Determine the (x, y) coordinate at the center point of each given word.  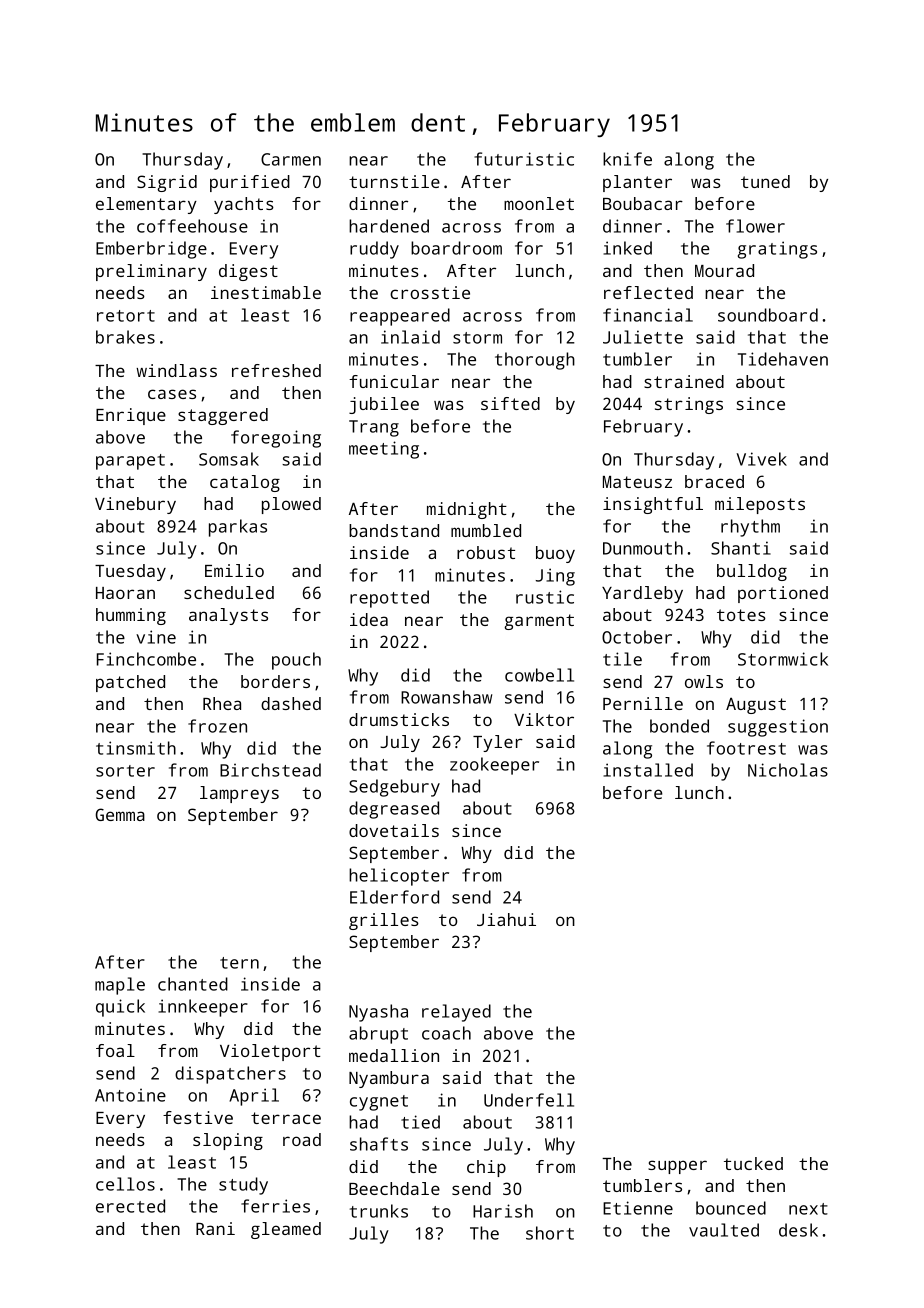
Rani (215, 1228)
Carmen (291, 159)
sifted (510, 403)
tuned (765, 181)
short (550, 1233)
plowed (291, 505)
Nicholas (788, 770)
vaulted (724, 1230)
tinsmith (136, 748)
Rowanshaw (446, 697)
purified (250, 183)
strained (684, 381)
